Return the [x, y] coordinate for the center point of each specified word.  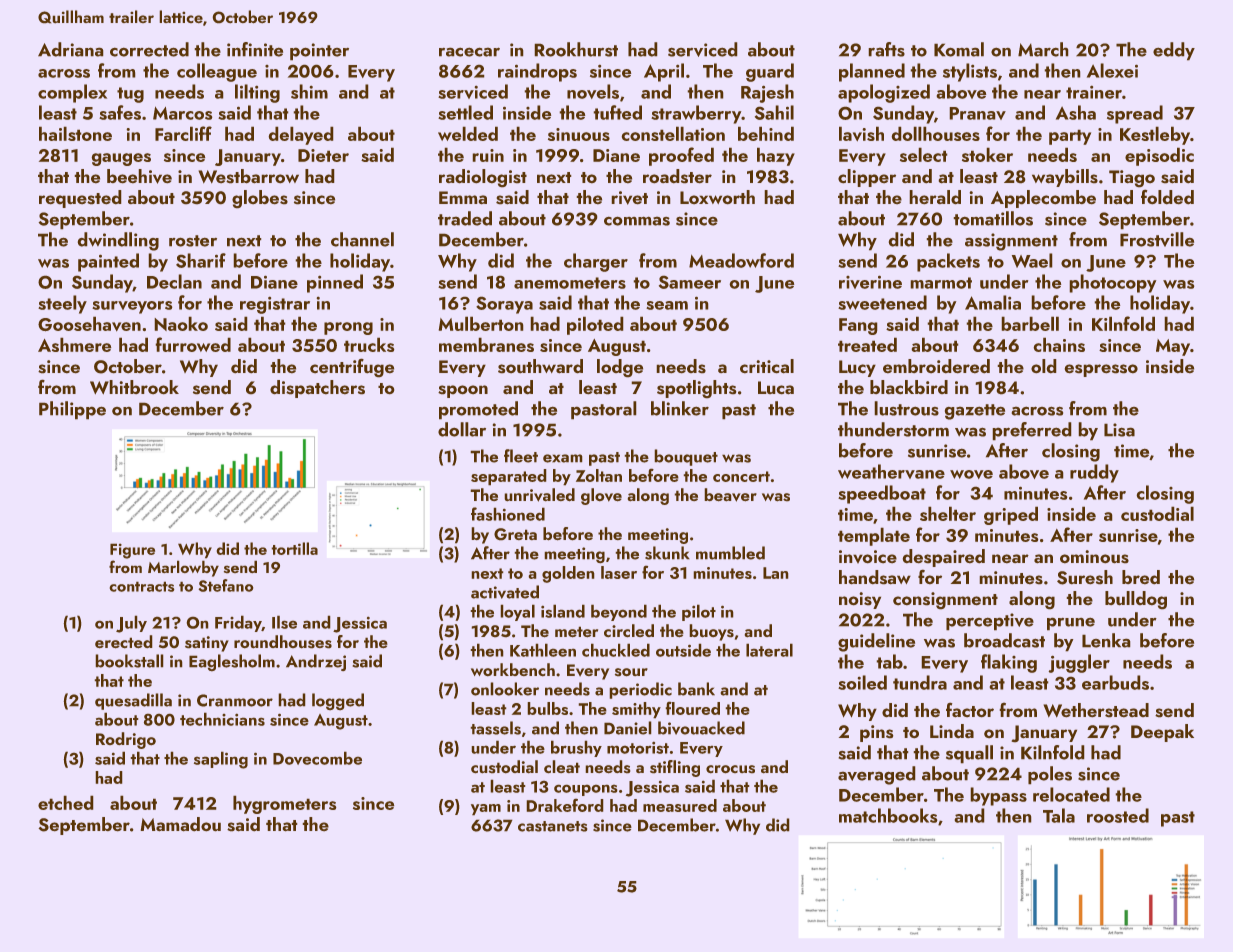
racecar [469, 52]
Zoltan [599, 475]
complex [72, 93]
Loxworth [717, 197]
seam [667, 305]
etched [66, 802]
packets [948, 262]
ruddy [1094, 473]
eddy [1174, 51]
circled [629, 631]
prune [1071, 624]
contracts [142, 586]
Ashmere [75, 344]
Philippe [72, 410]
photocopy [1113, 283]
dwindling [118, 241]
